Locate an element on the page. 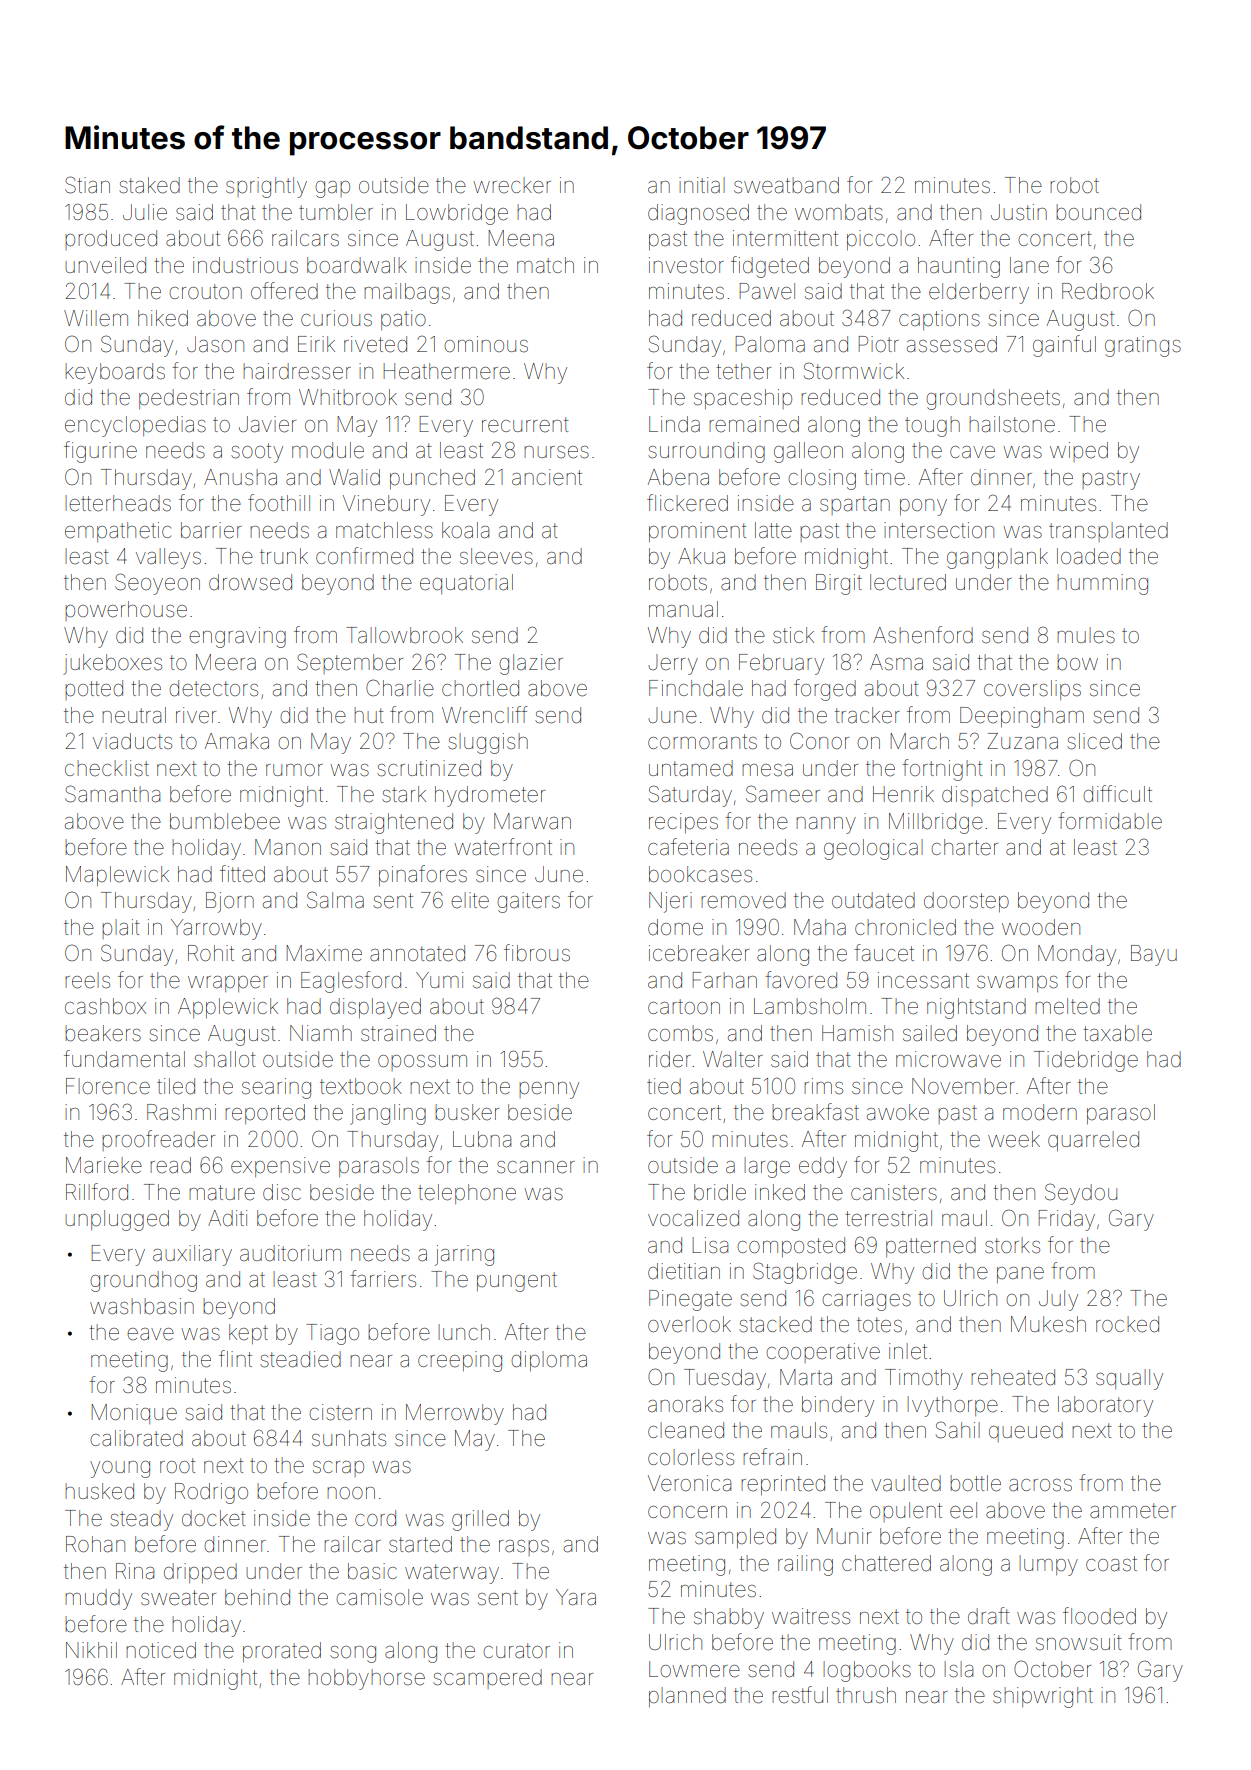 The image size is (1251, 1770). wiped is located at coordinates (1079, 452).
